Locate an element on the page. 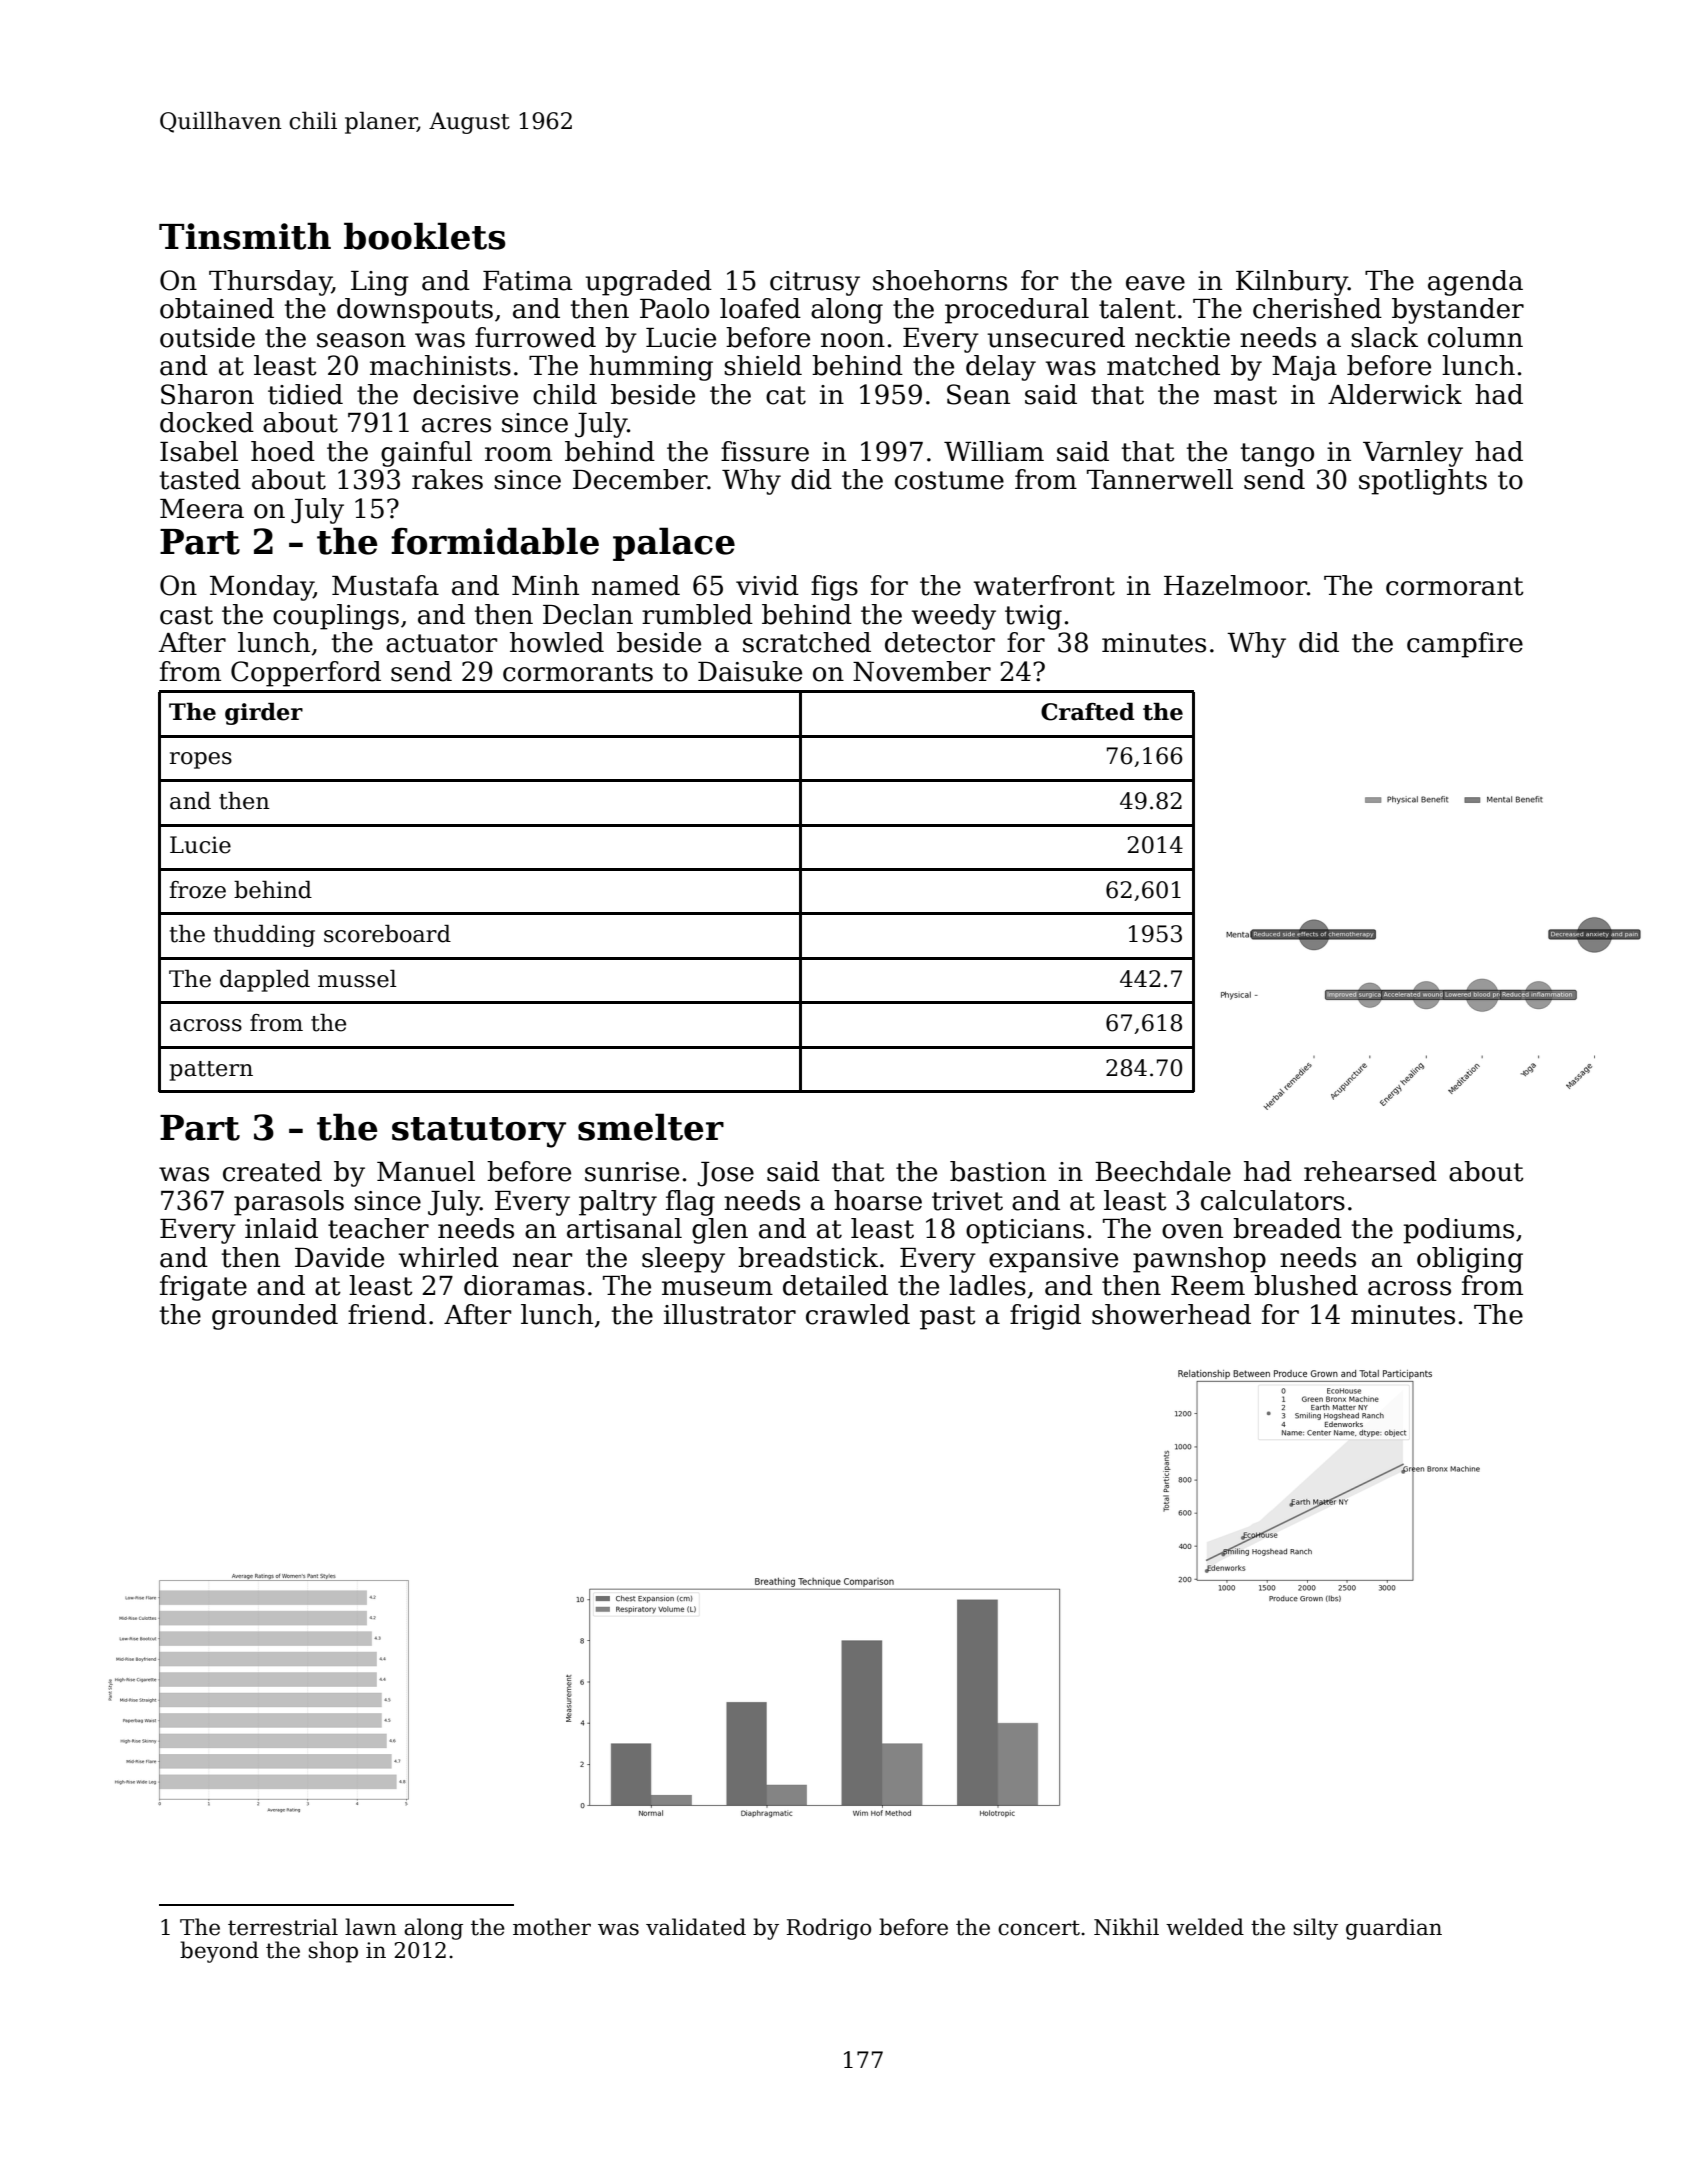 The width and height of the document is (1683, 2178). Daisuke is located at coordinates (750, 671).
